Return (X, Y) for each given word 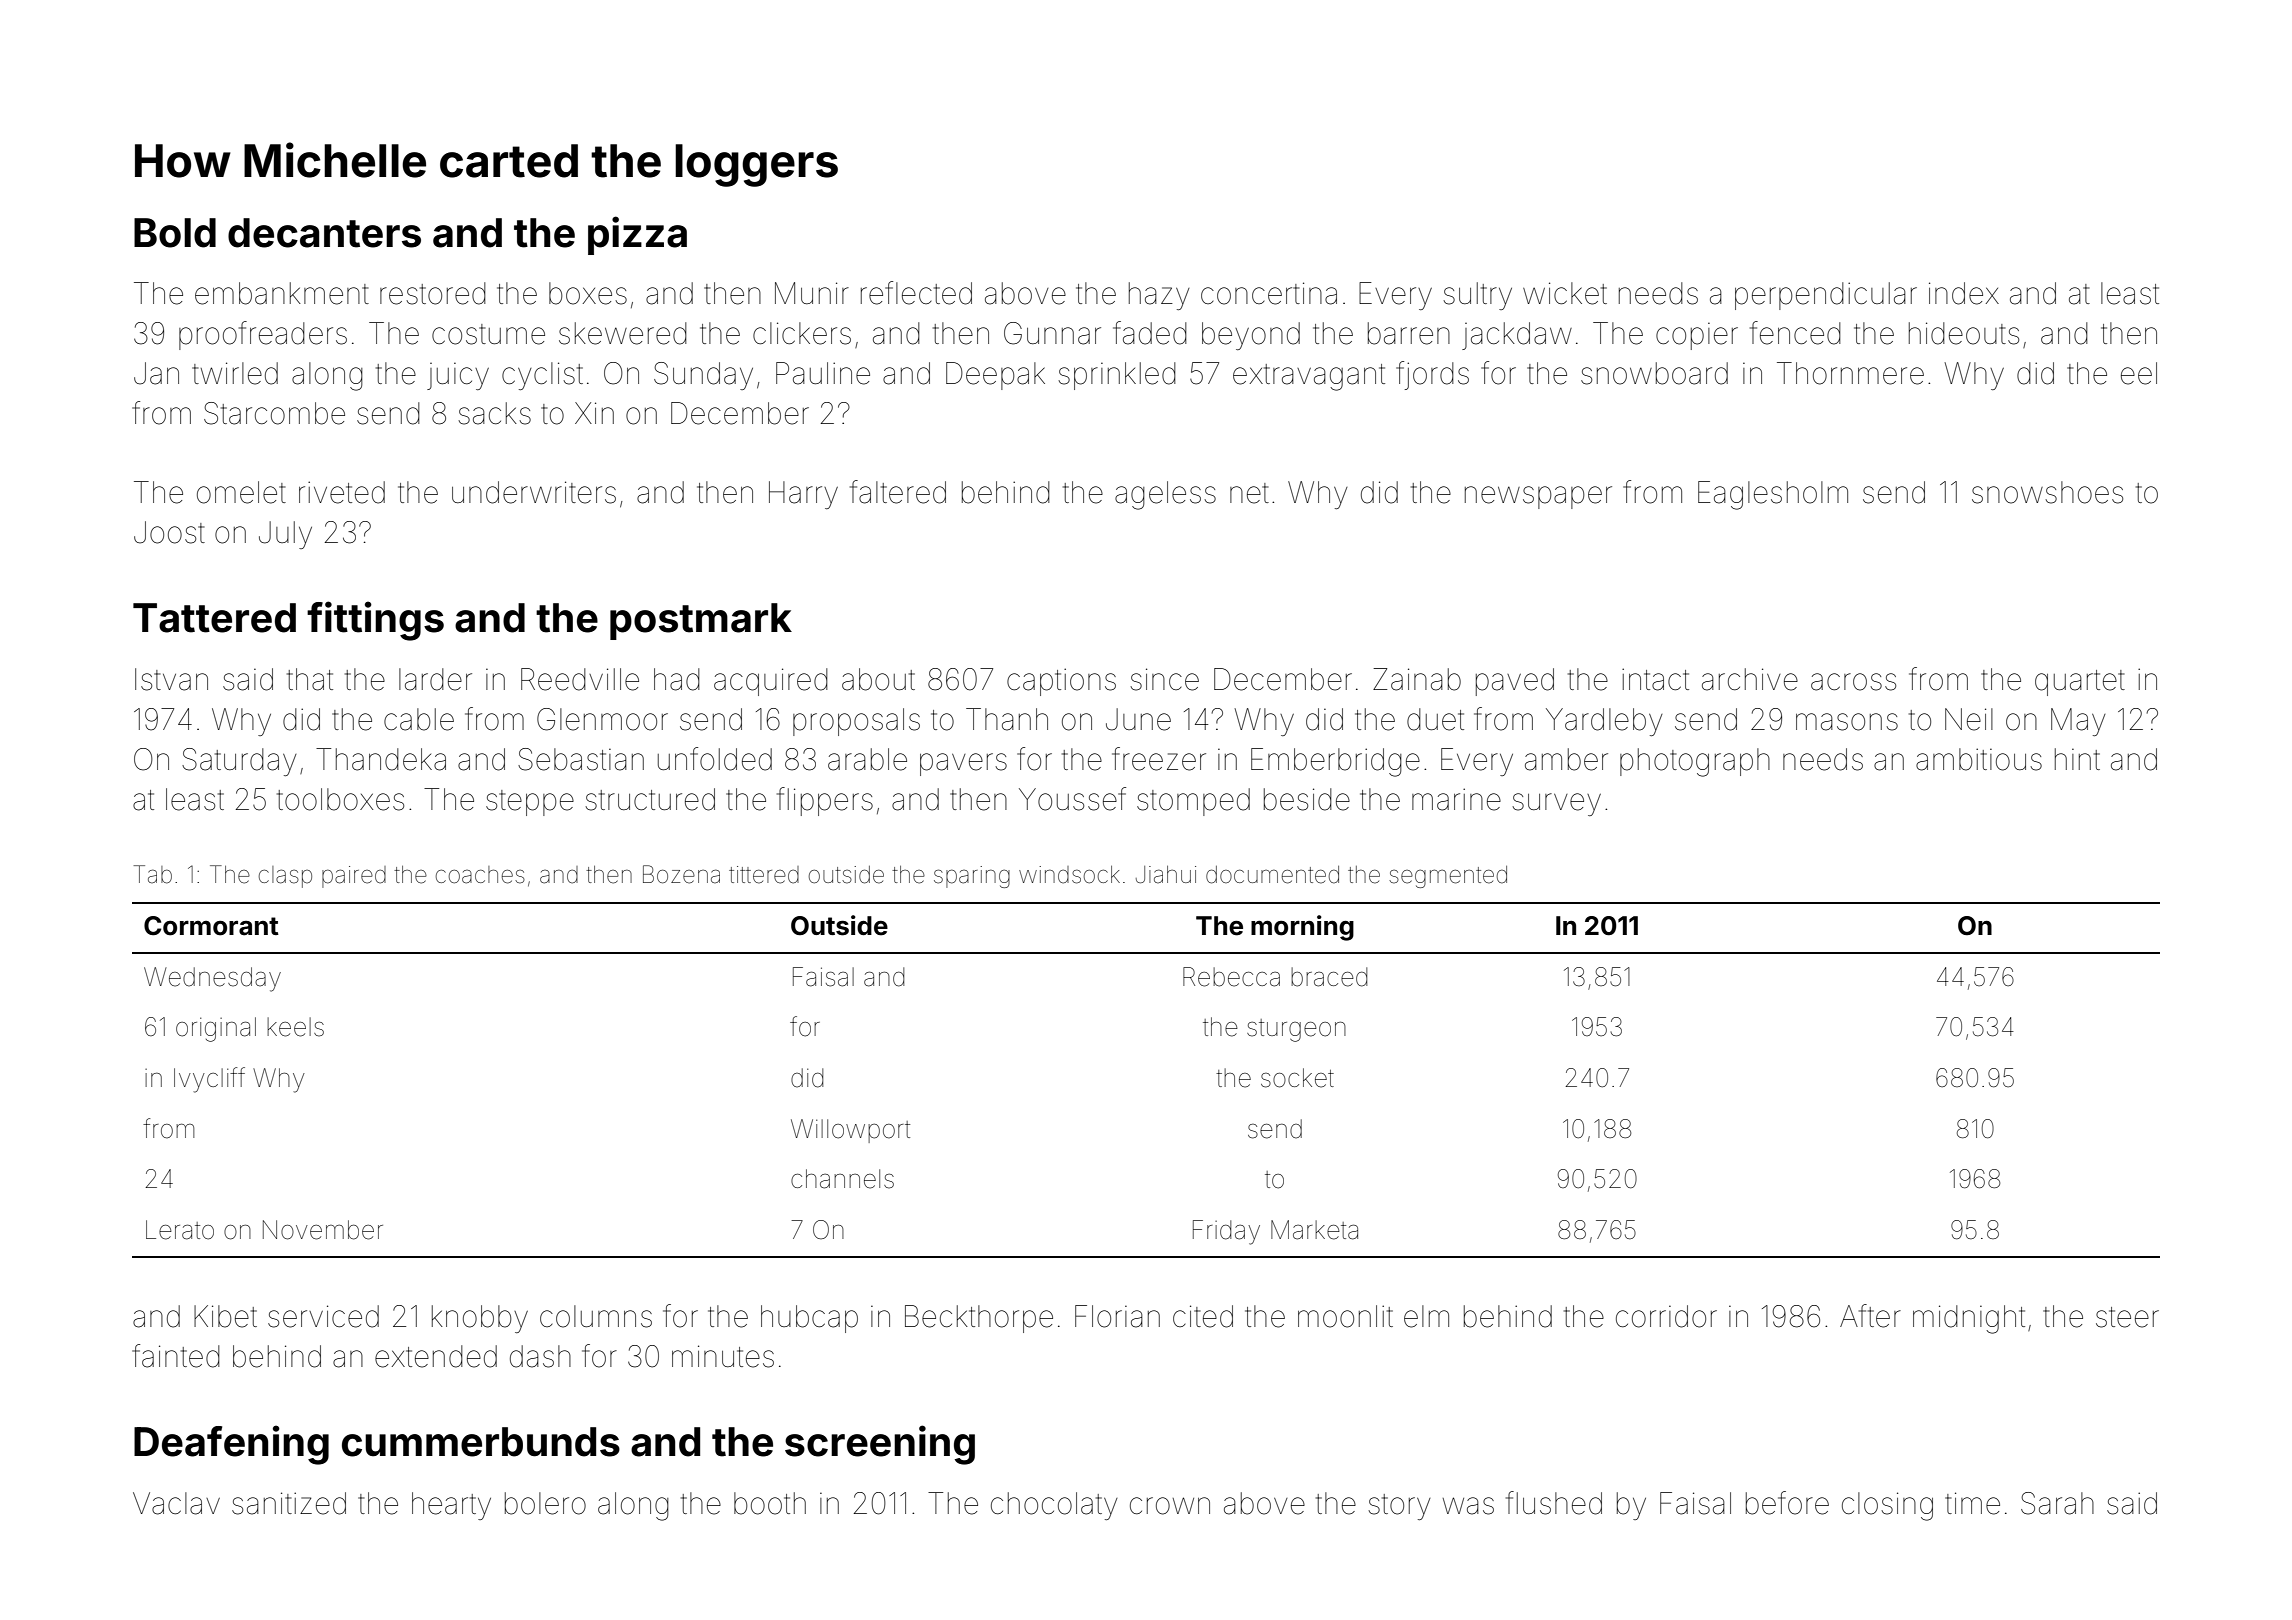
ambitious (1979, 759)
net (1249, 493)
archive (1750, 679)
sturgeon (1296, 1030)
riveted (342, 492)
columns (596, 1316)
